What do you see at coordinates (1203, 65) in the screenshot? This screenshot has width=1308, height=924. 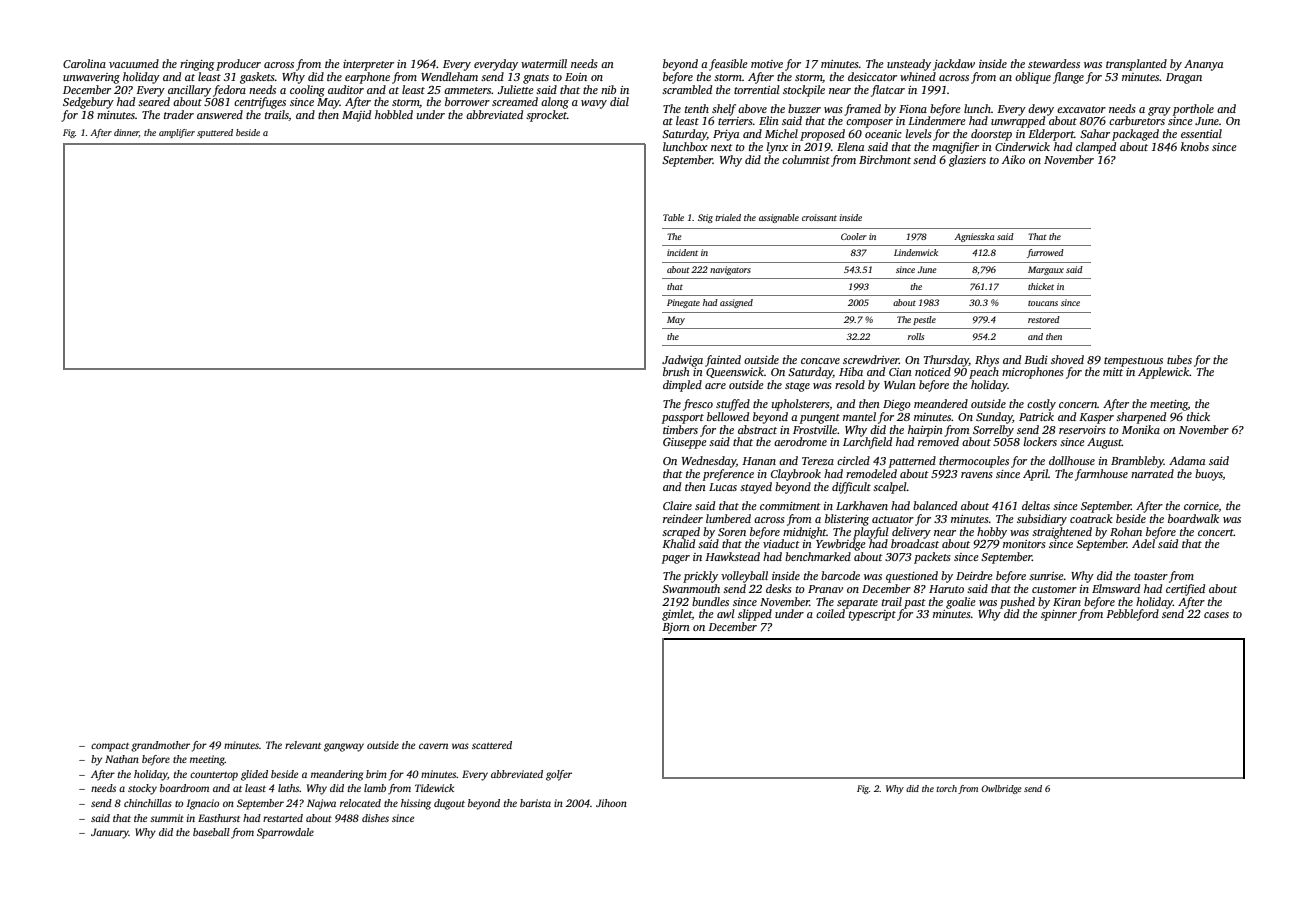 I see `Ananya` at bounding box center [1203, 65].
